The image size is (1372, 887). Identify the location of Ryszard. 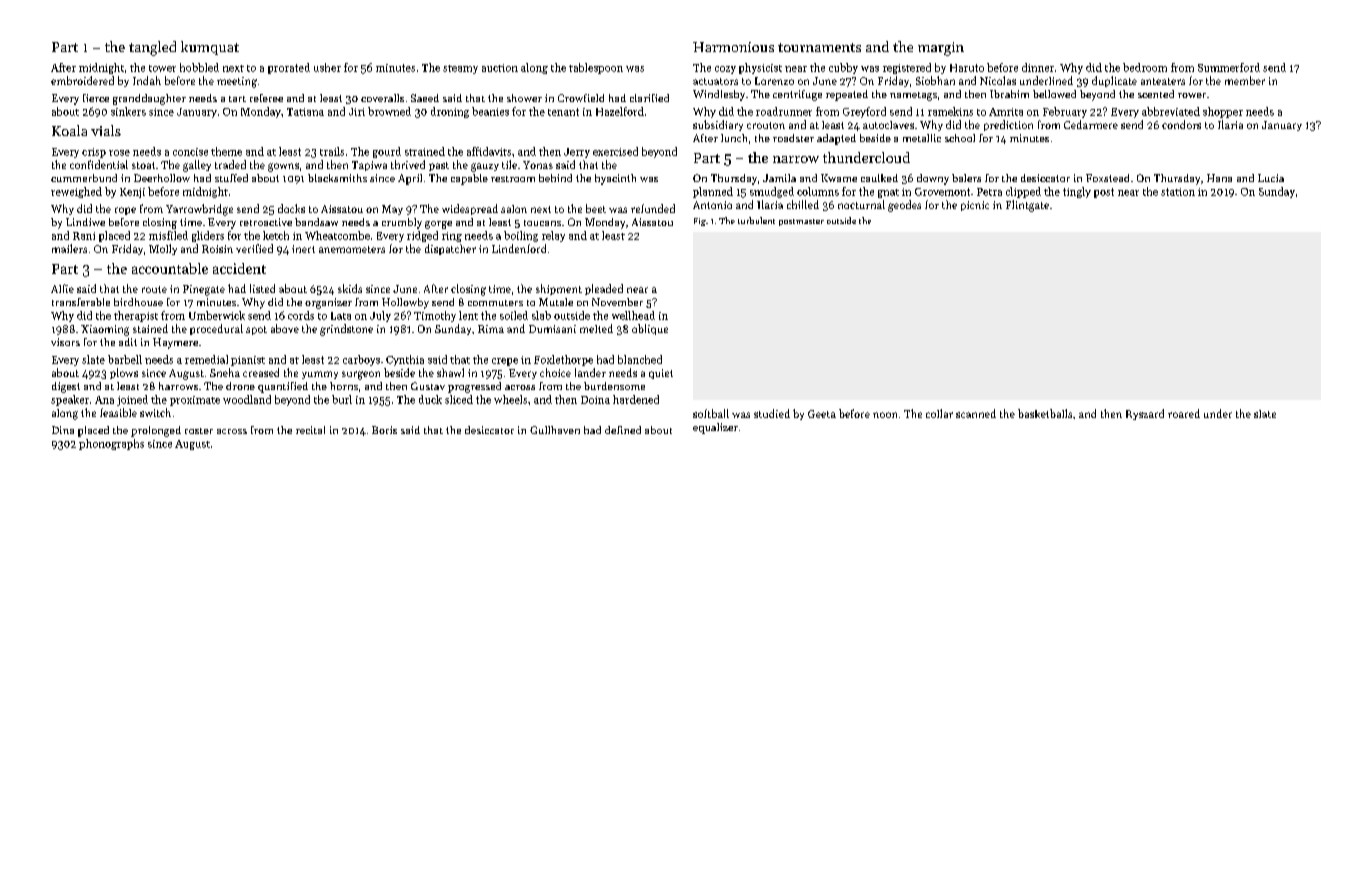
(1145, 414).
